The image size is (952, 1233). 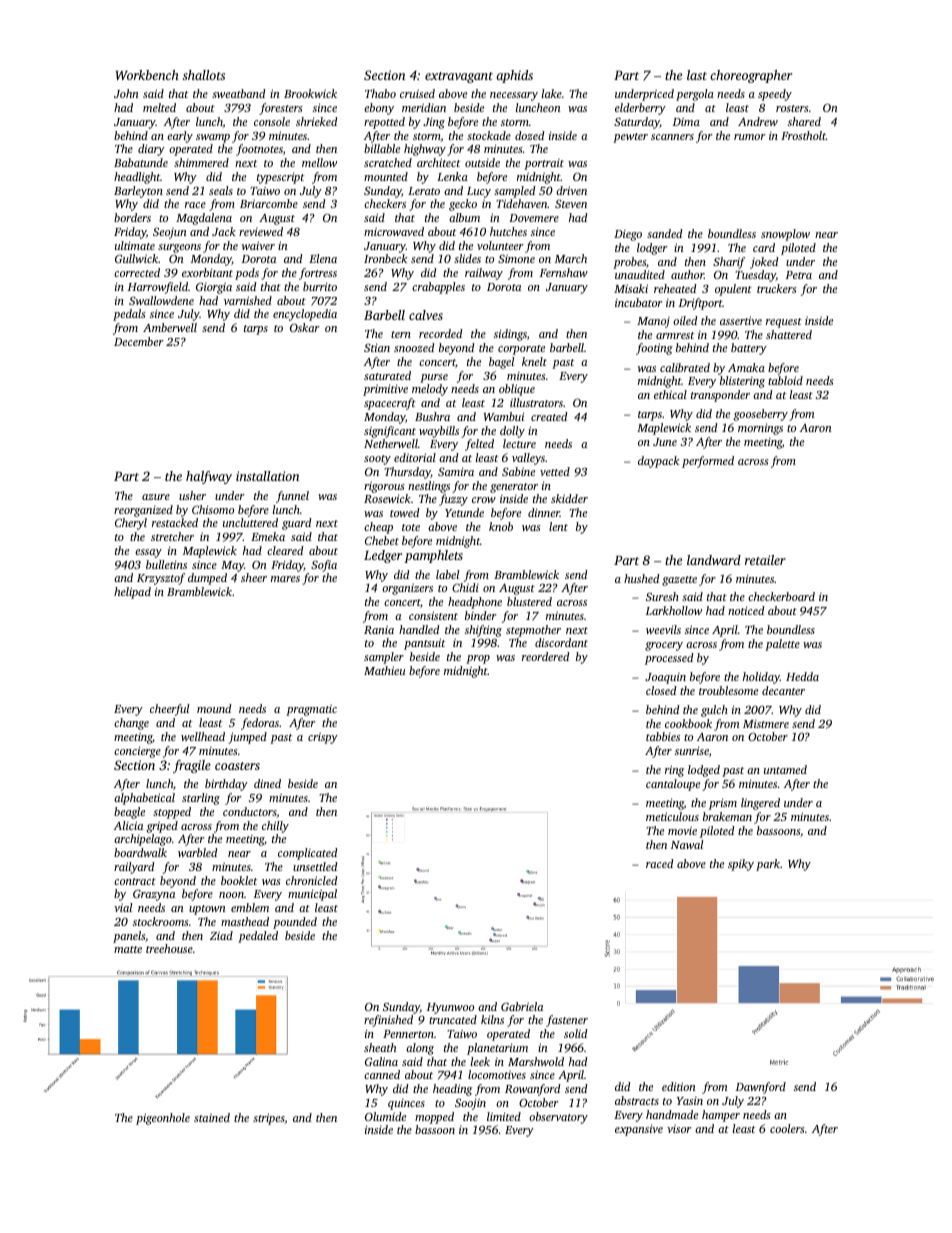 I want to click on Ironbeck, so click(x=385, y=258).
